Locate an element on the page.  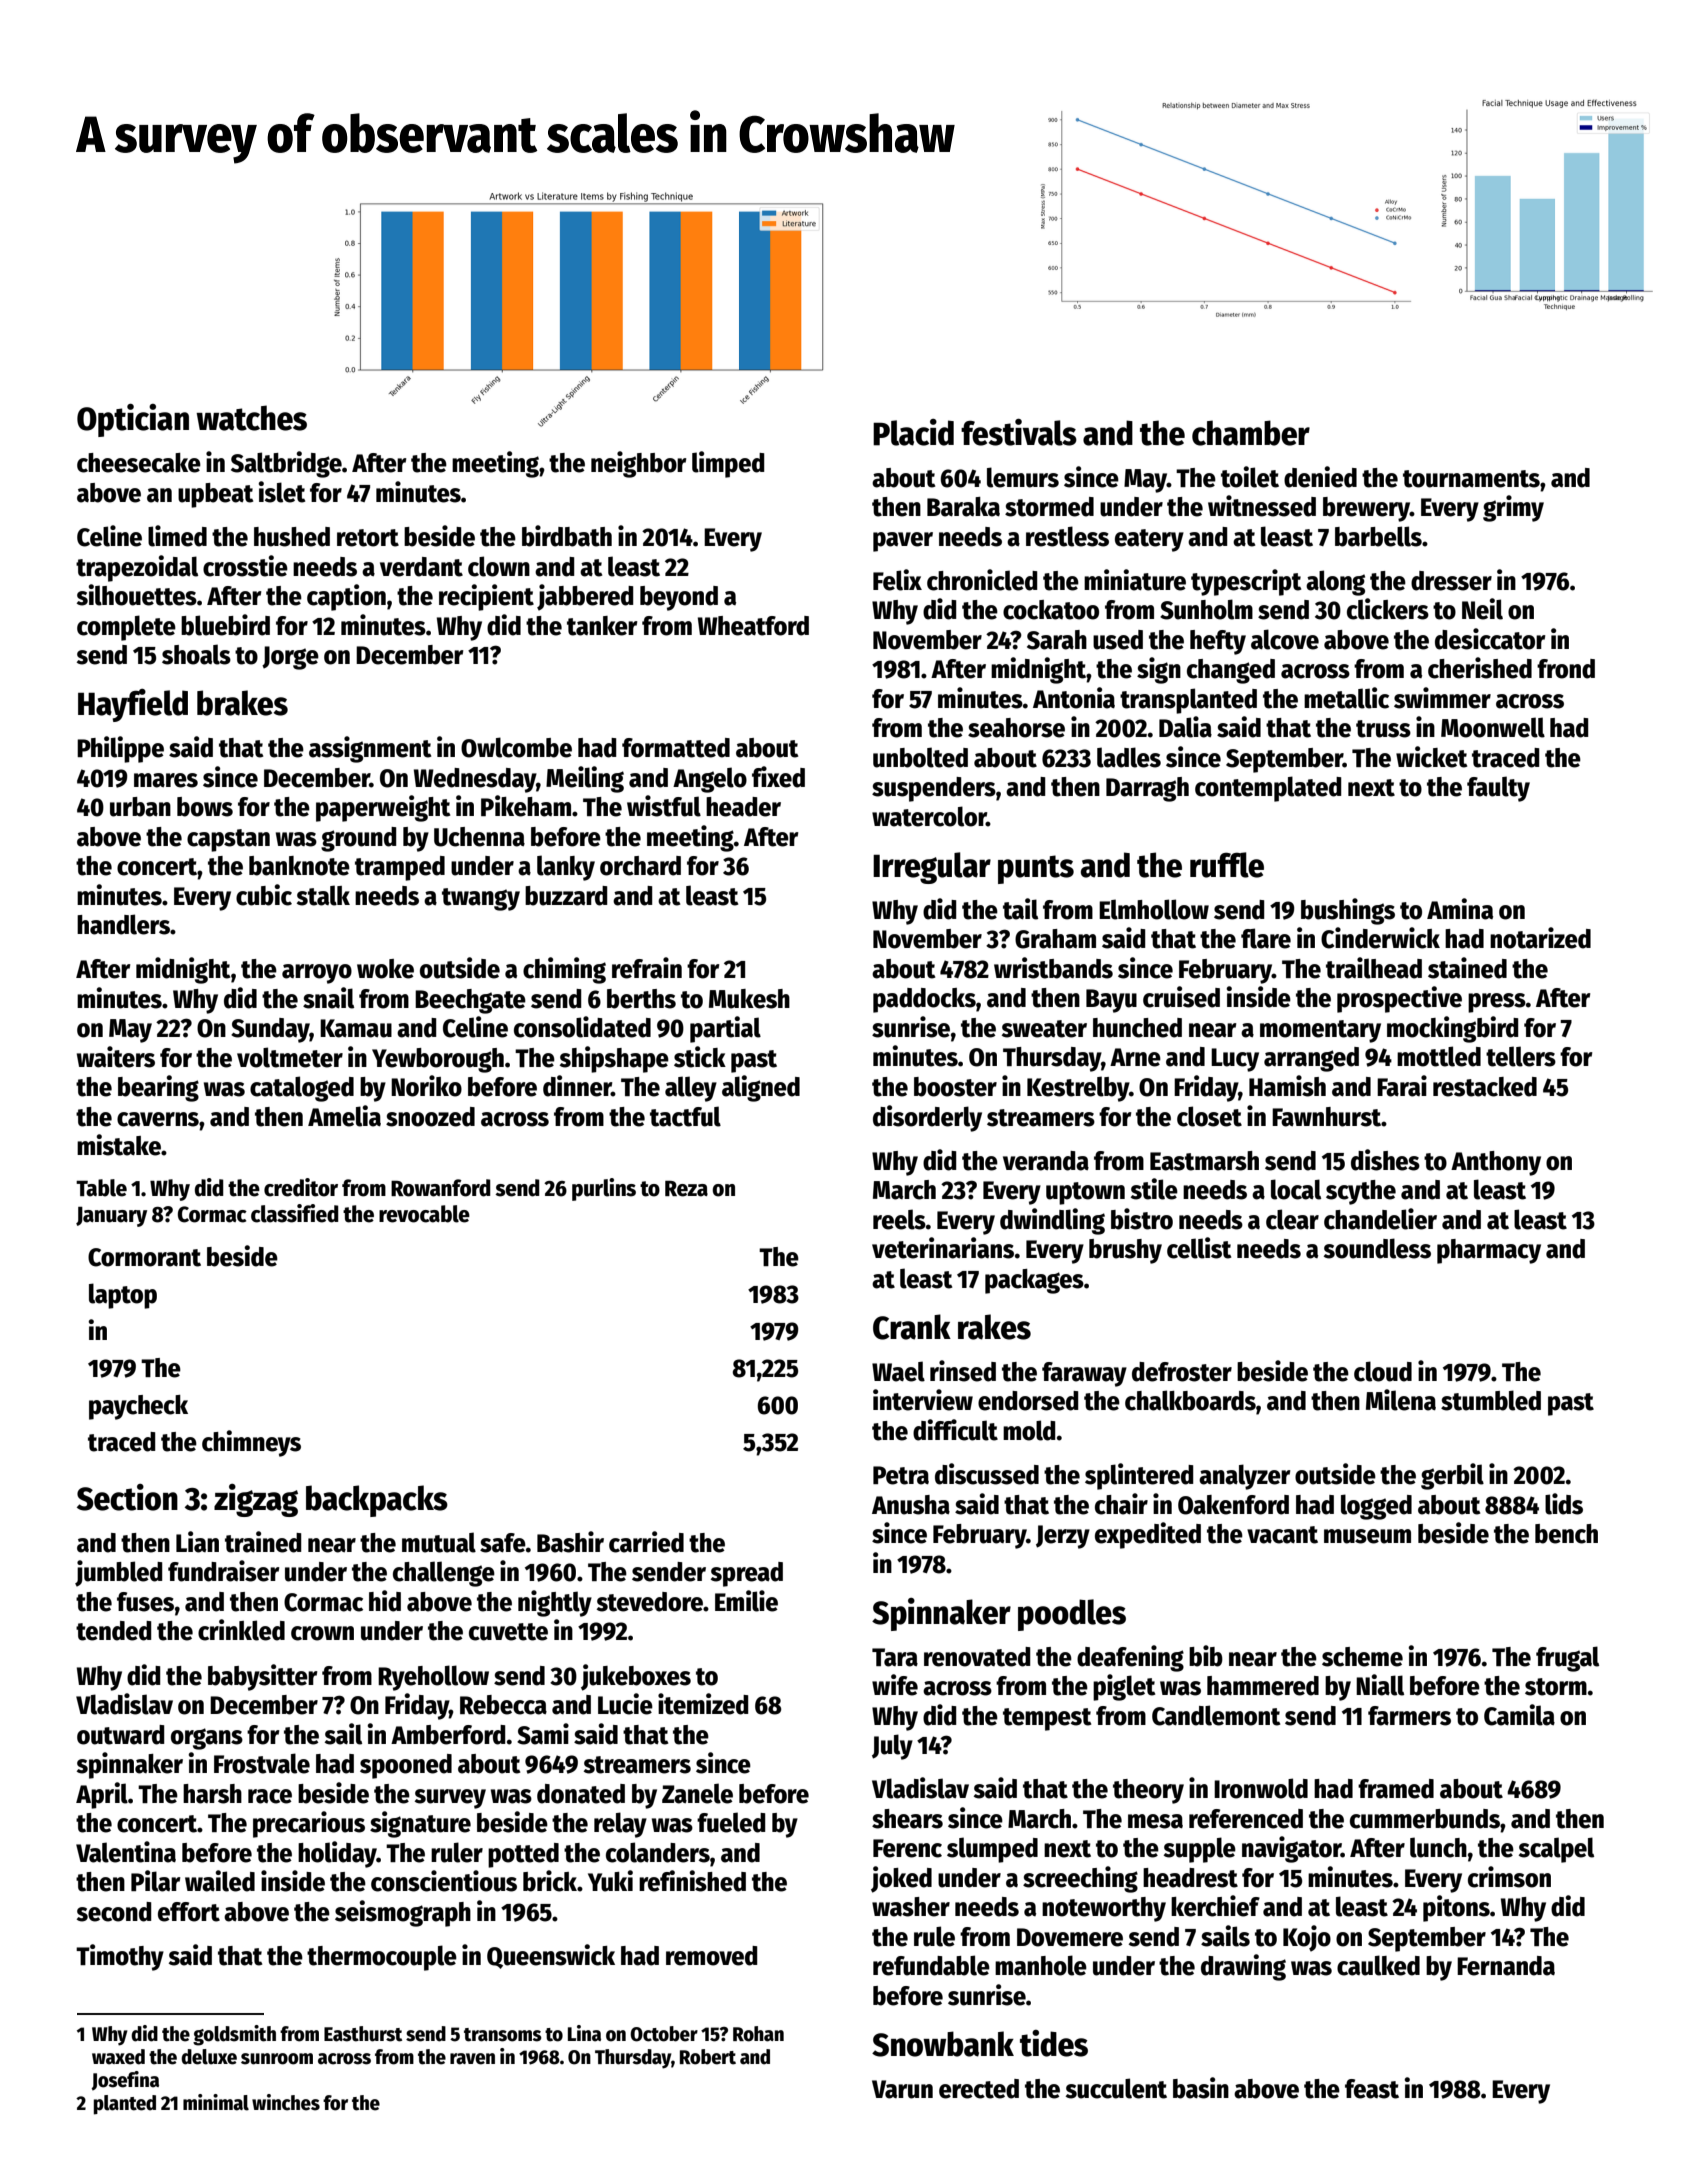
cellist is located at coordinates (1199, 1248).
